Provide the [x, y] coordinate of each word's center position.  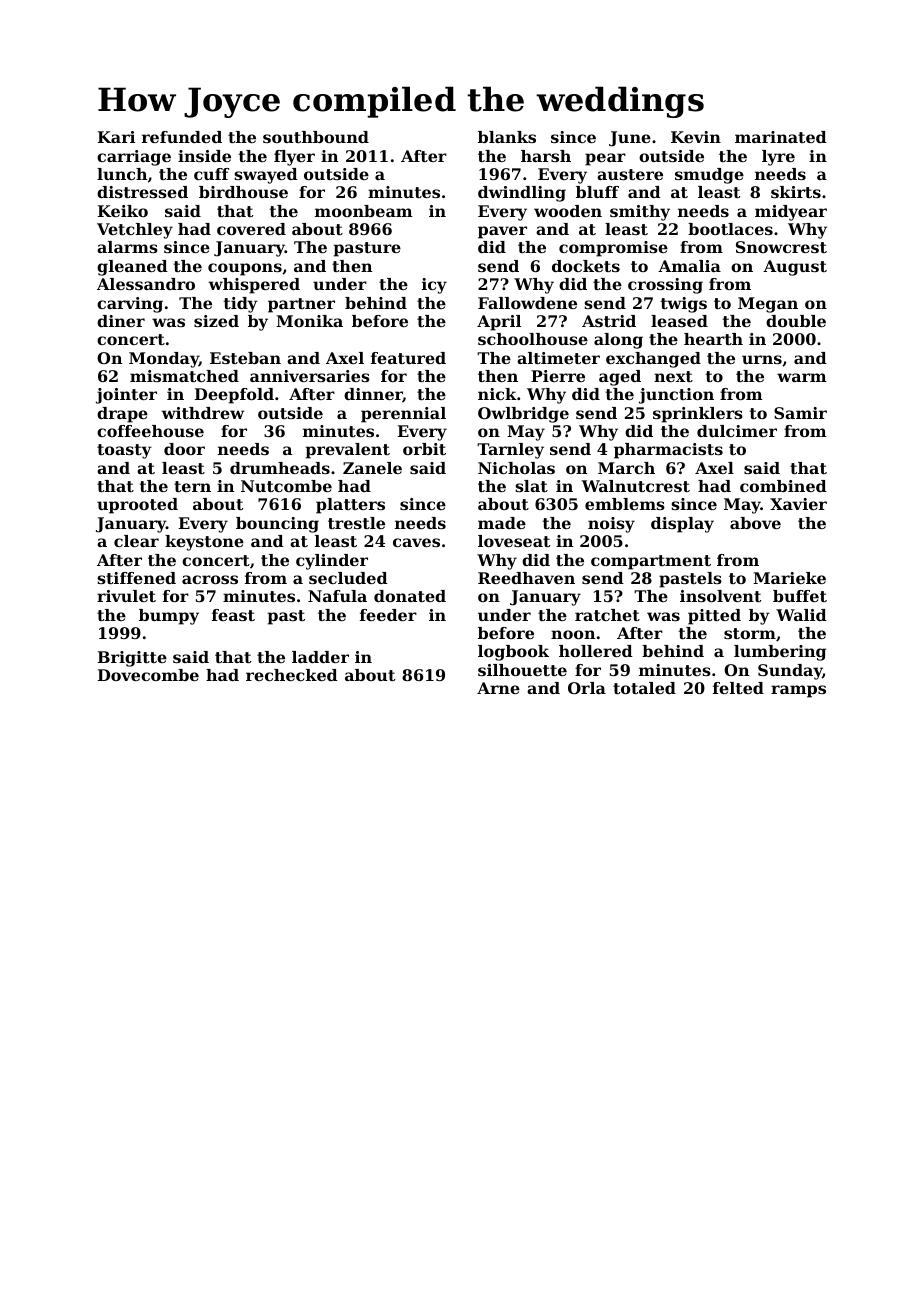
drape [122, 415]
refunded [182, 137]
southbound [316, 137]
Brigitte [132, 659]
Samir [800, 413]
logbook [513, 653]
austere [630, 174]
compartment [651, 562]
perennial [403, 415]
